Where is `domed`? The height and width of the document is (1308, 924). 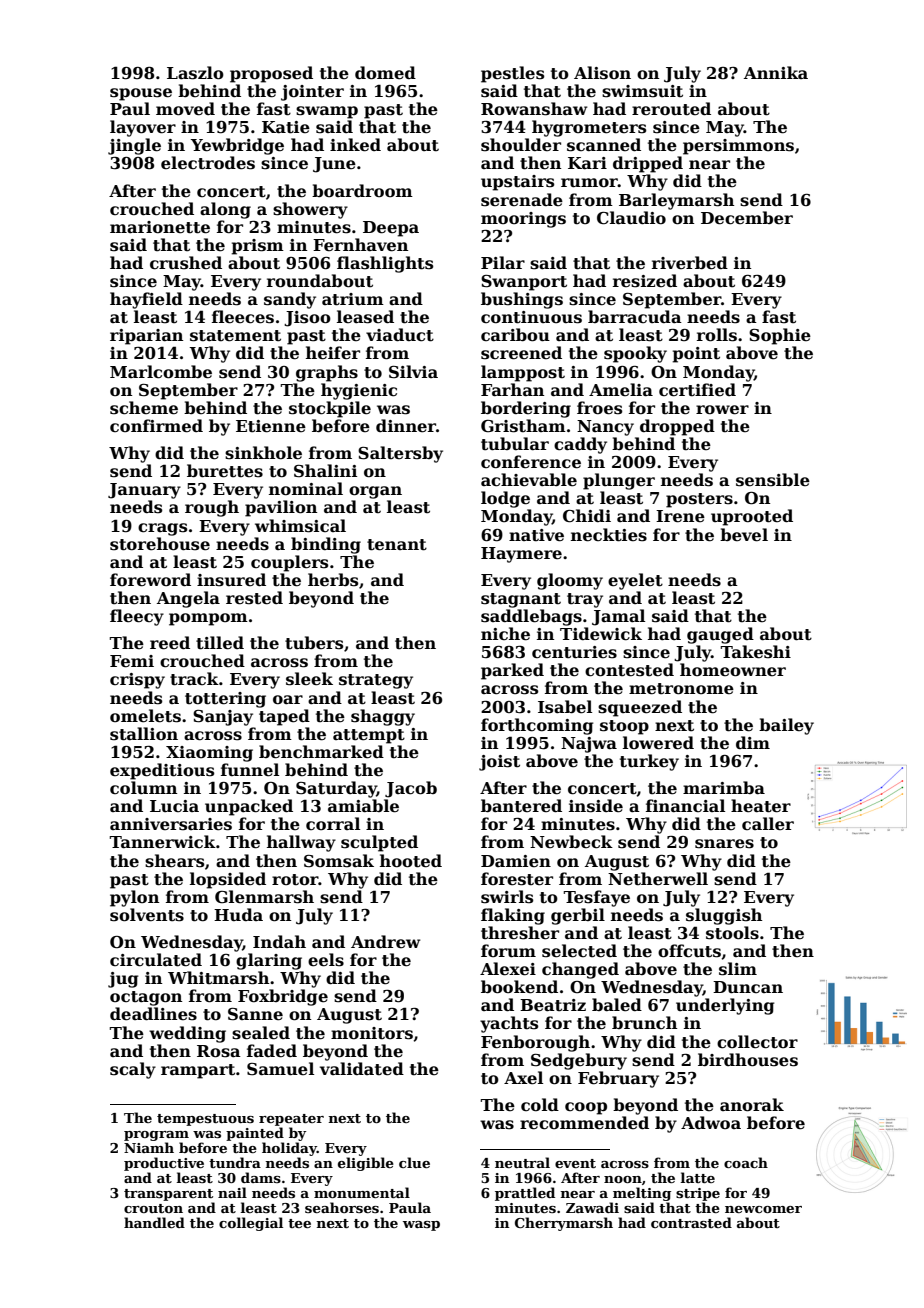
domed is located at coordinates (385, 73).
